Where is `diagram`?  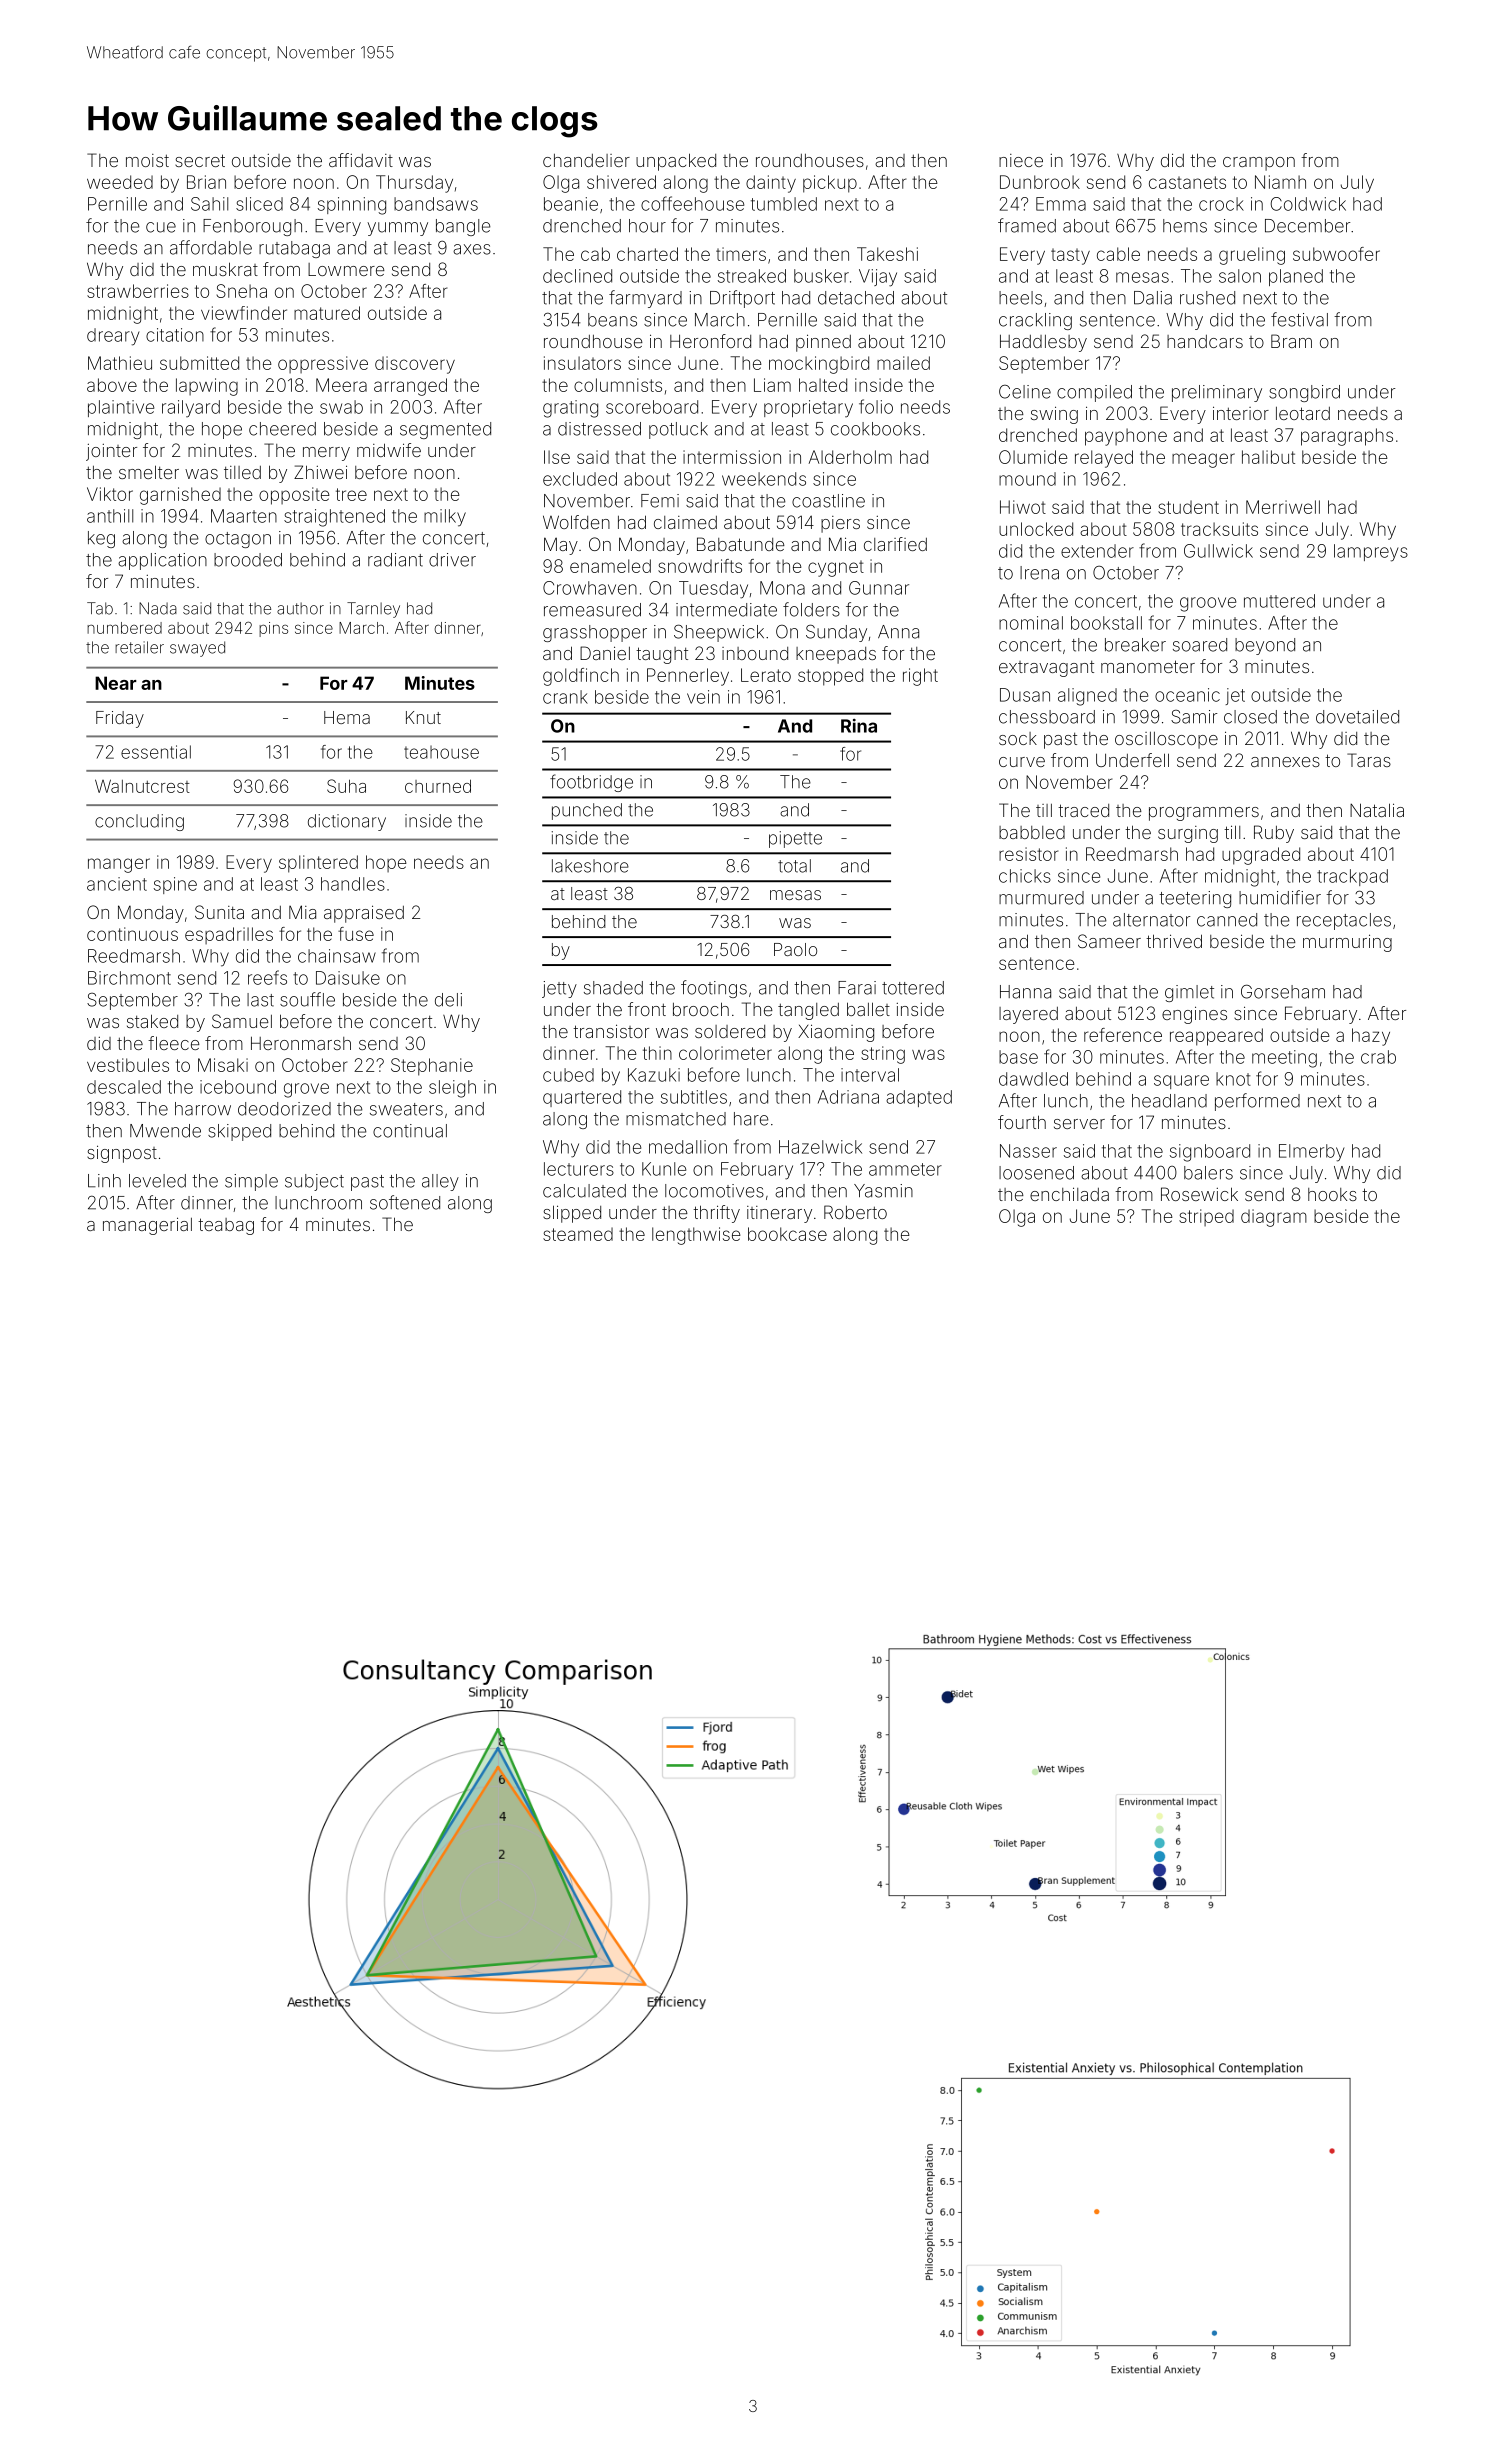 diagram is located at coordinates (1274, 1218).
